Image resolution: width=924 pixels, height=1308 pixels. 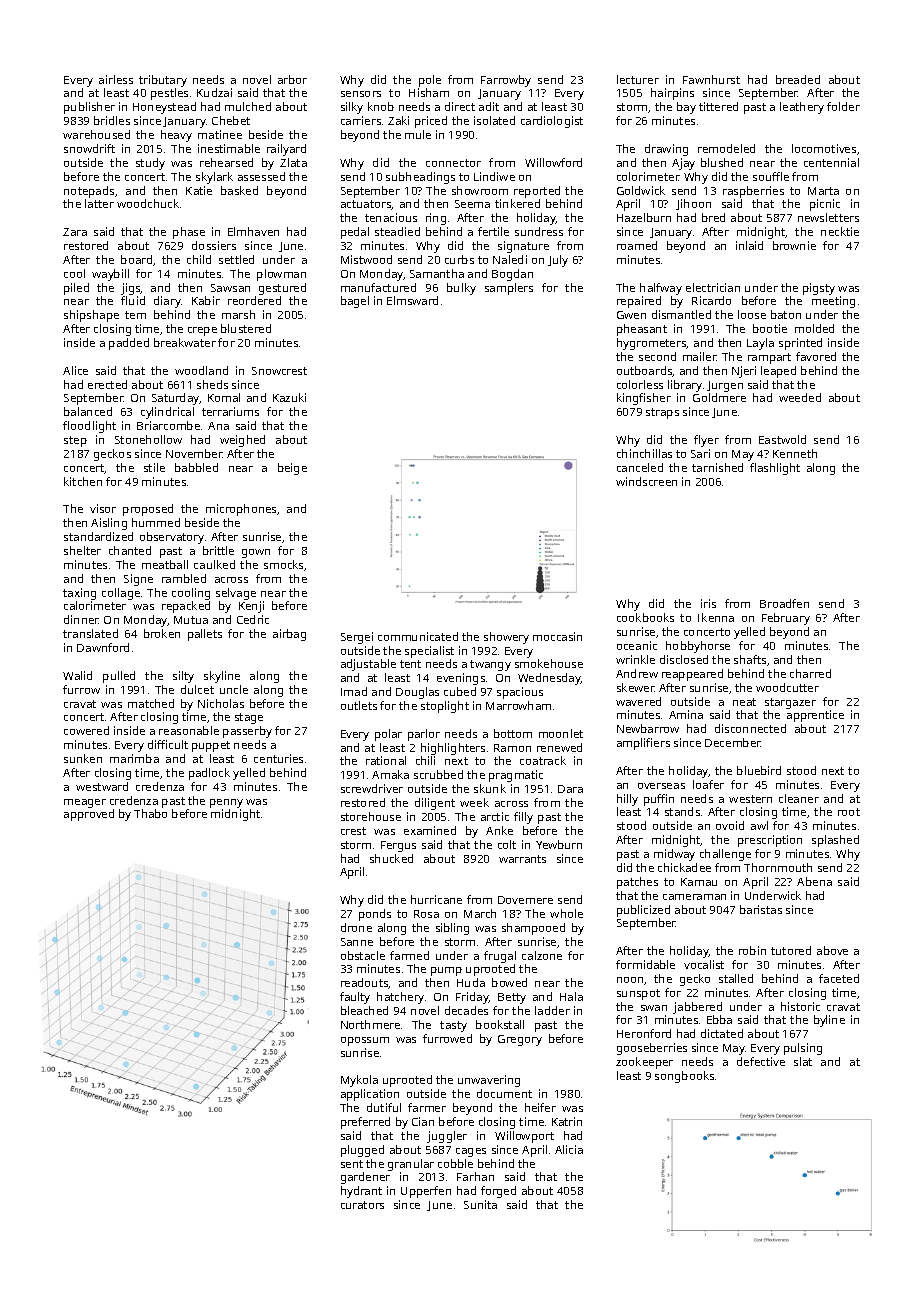 What do you see at coordinates (355, 302) in the screenshot?
I see `bagel` at bounding box center [355, 302].
